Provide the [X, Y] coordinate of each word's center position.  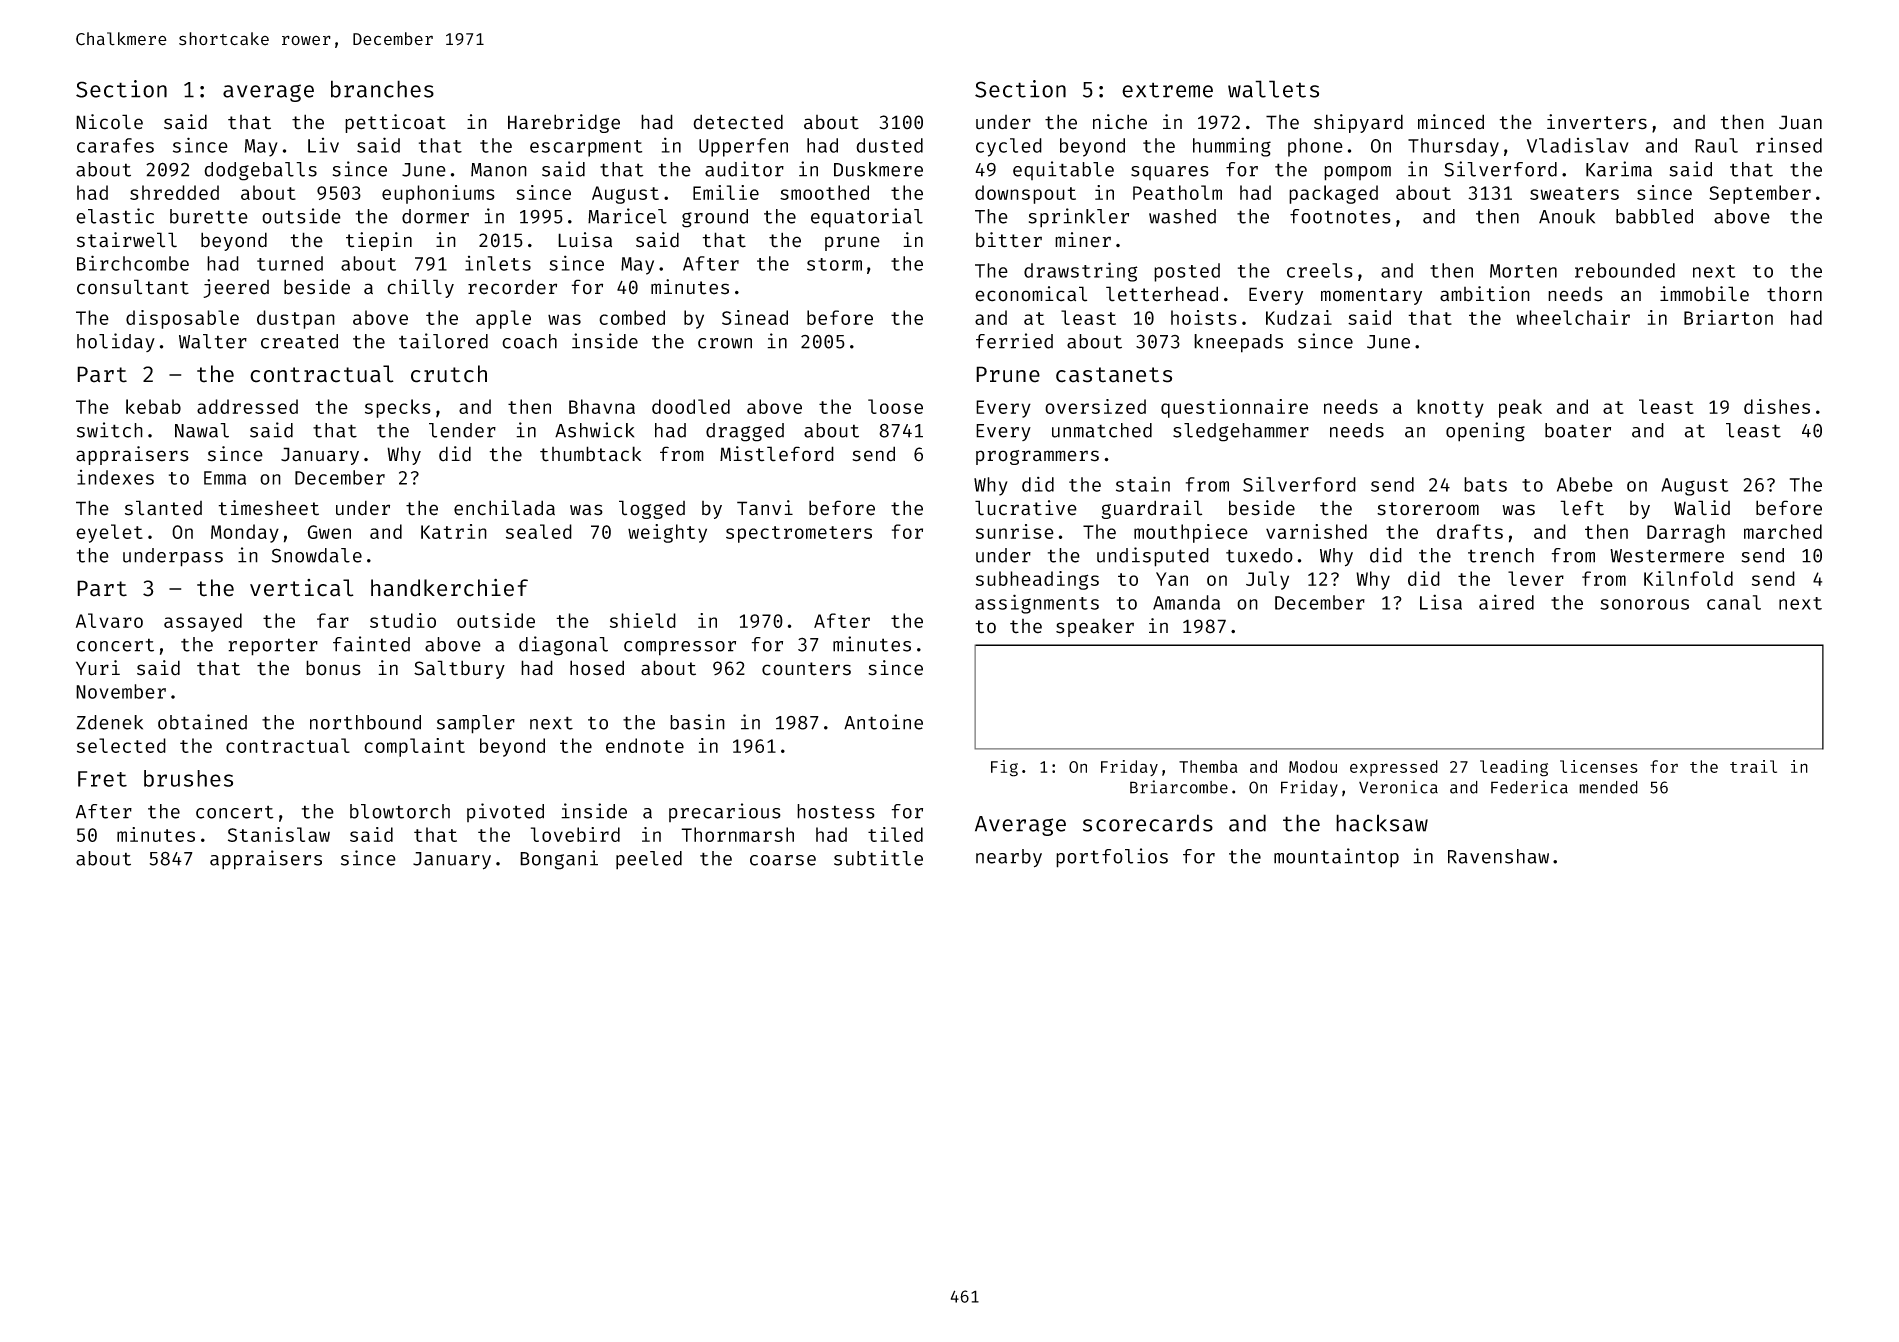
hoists [1204, 317]
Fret [102, 779]
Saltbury [459, 669]
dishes [1777, 406]
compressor [680, 648]
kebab [153, 406]
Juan [1800, 122]
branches [382, 89]
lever [1536, 578]
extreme [1167, 90]
